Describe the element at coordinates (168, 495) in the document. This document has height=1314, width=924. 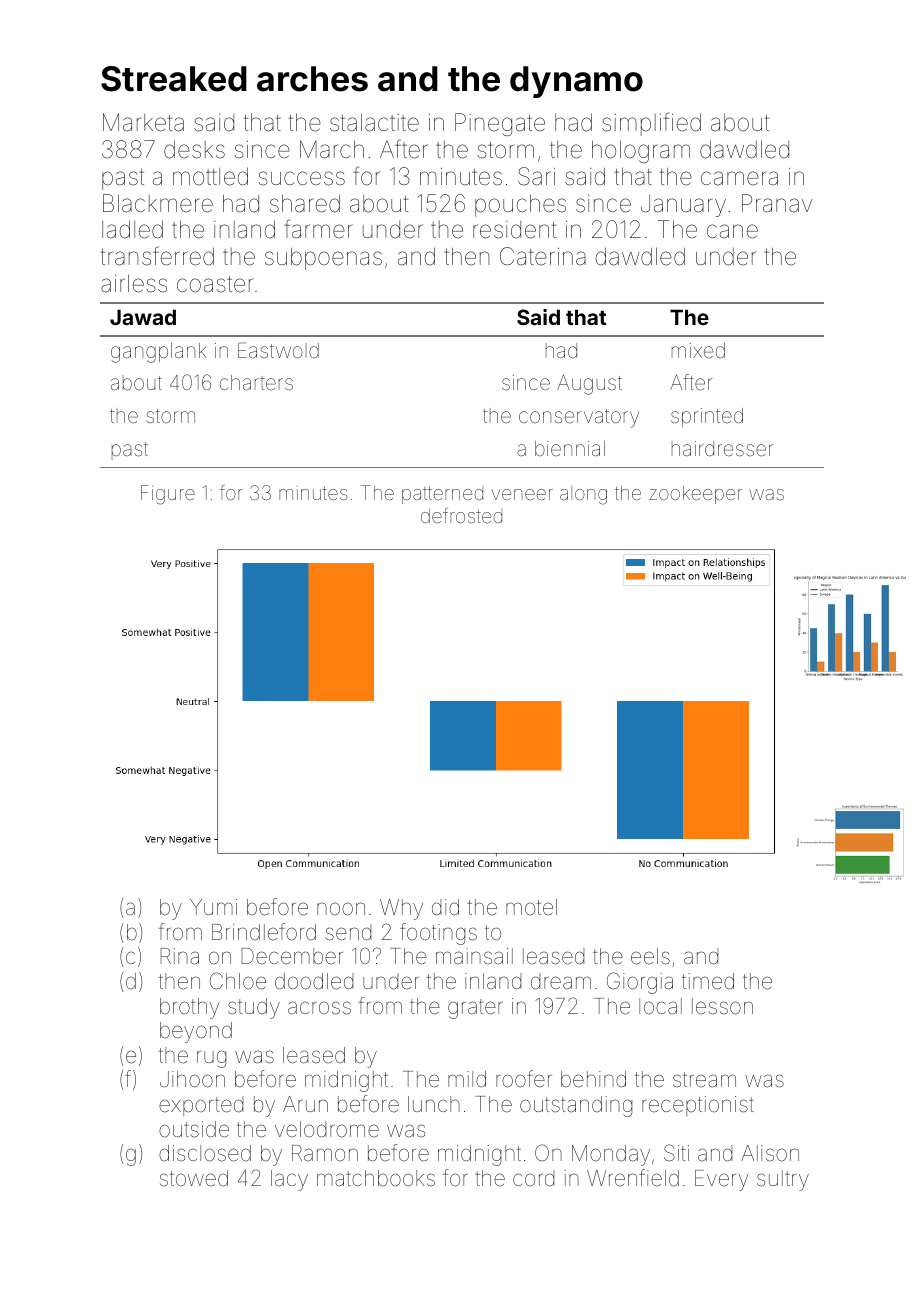
I see `Figure` at that location.
